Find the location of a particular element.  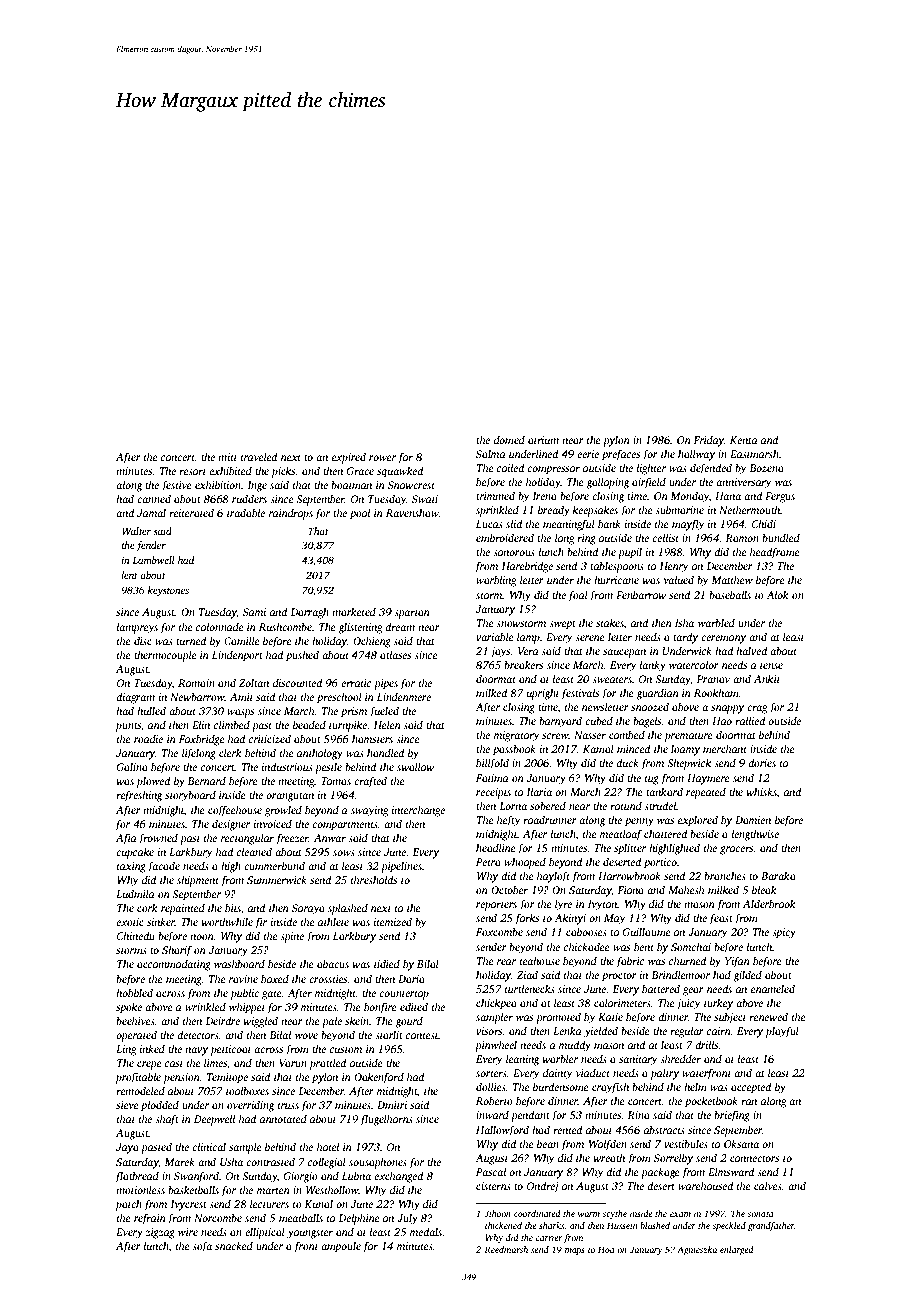

upright is located at coordinates (543, 694).
